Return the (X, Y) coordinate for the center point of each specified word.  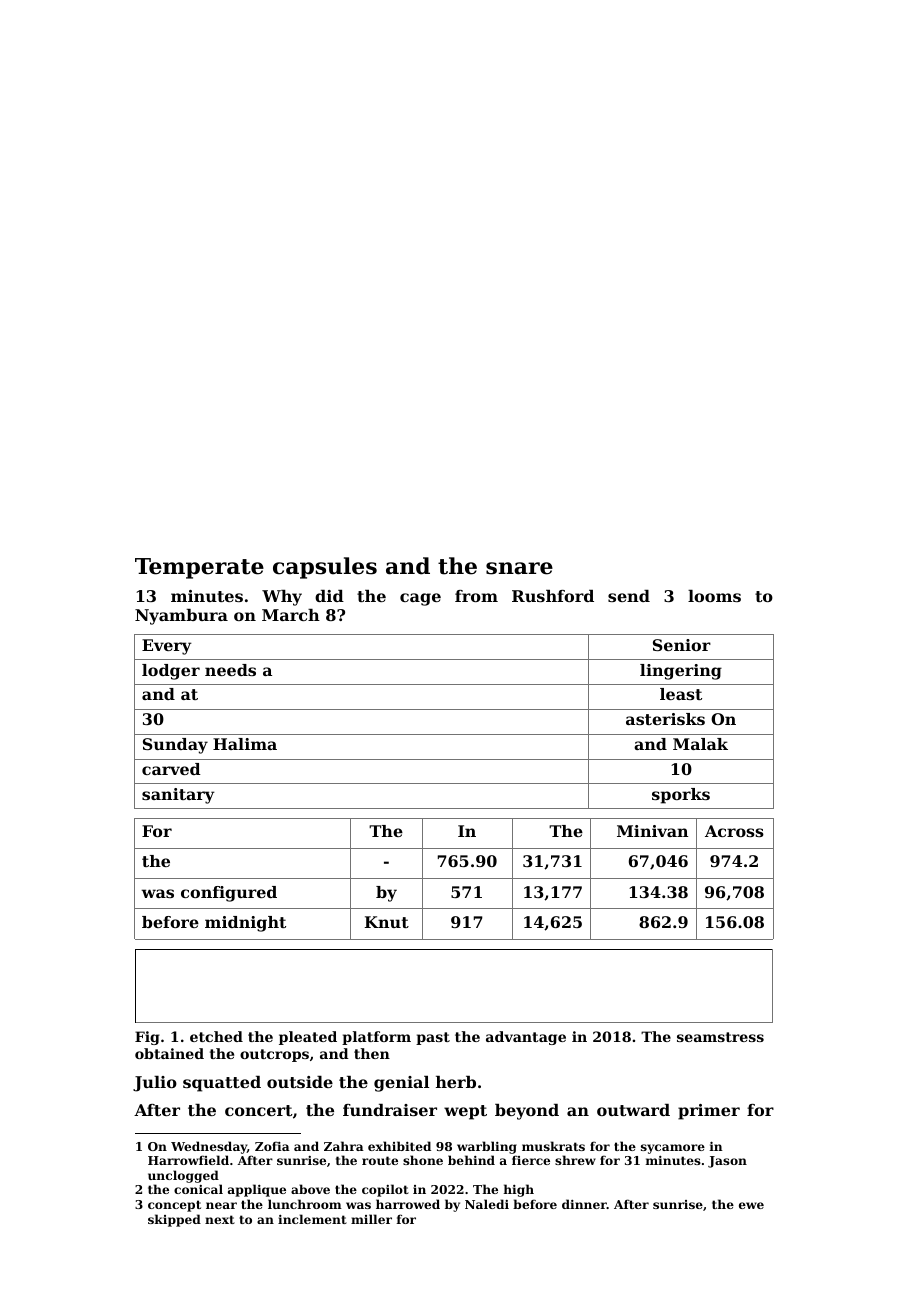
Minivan (652, 831)
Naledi (487, 1204)
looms (714, 596)
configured (229, 894)
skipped (174, 1220)
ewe (751, 1205)
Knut (387, 922)
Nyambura (181, 617)
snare (519, 568)
